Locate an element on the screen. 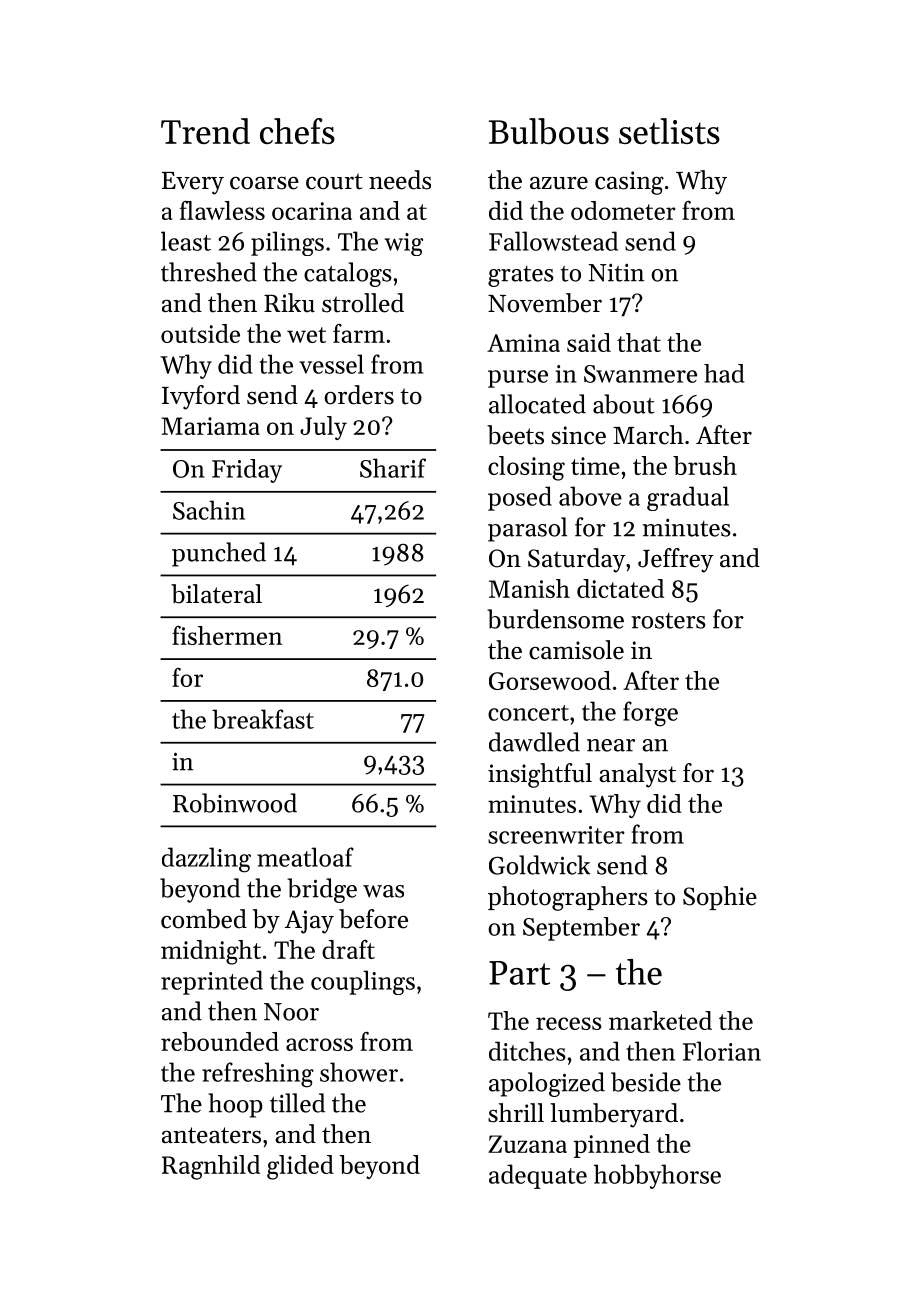 The height and width of the screenshot is (1311, 924). marketed is located at coordinates (660, 1020).
